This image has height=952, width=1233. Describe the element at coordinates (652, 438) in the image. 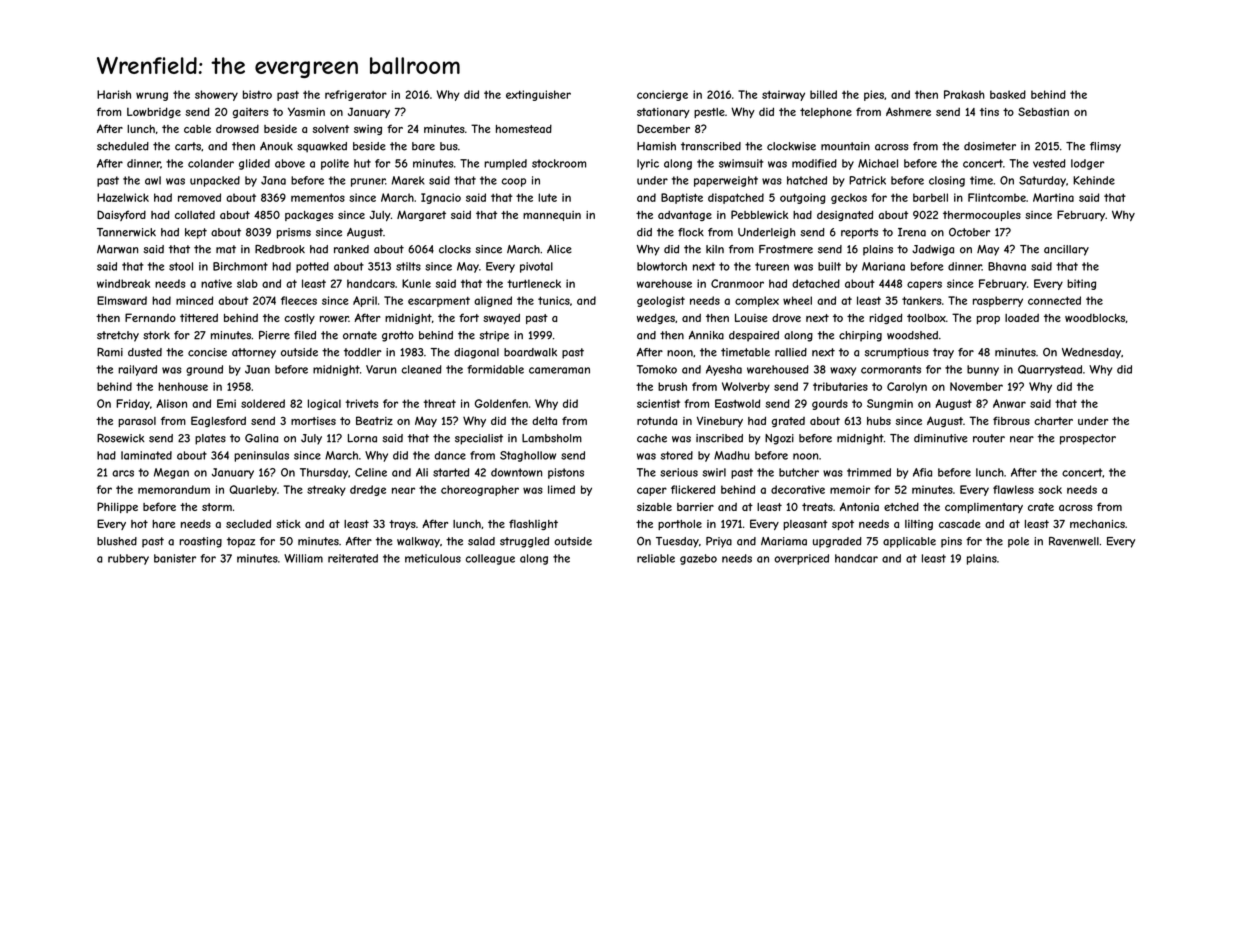

I see `cache` at that location.
